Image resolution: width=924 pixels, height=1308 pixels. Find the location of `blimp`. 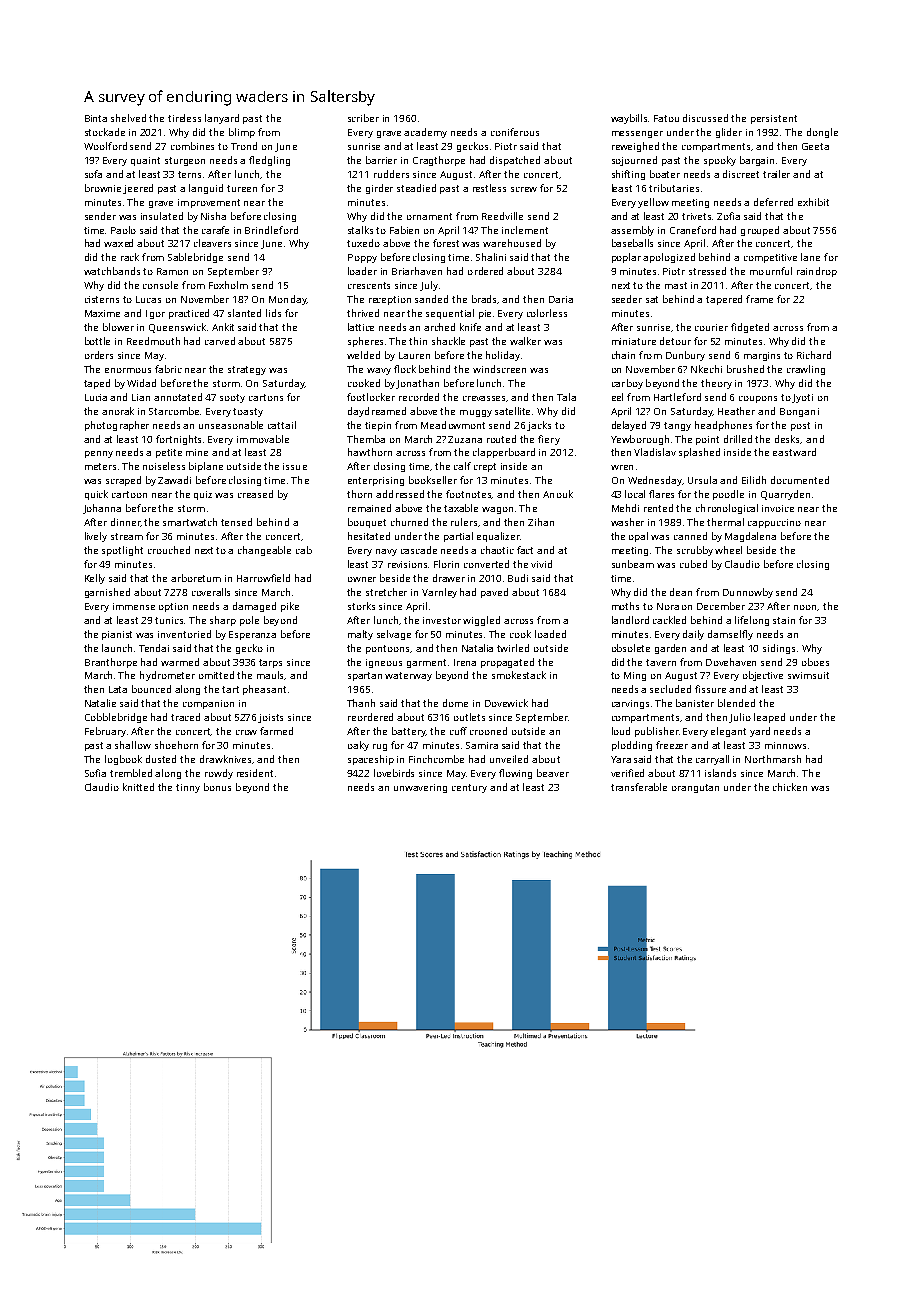

blimp is located at coordinates (242, 133).
